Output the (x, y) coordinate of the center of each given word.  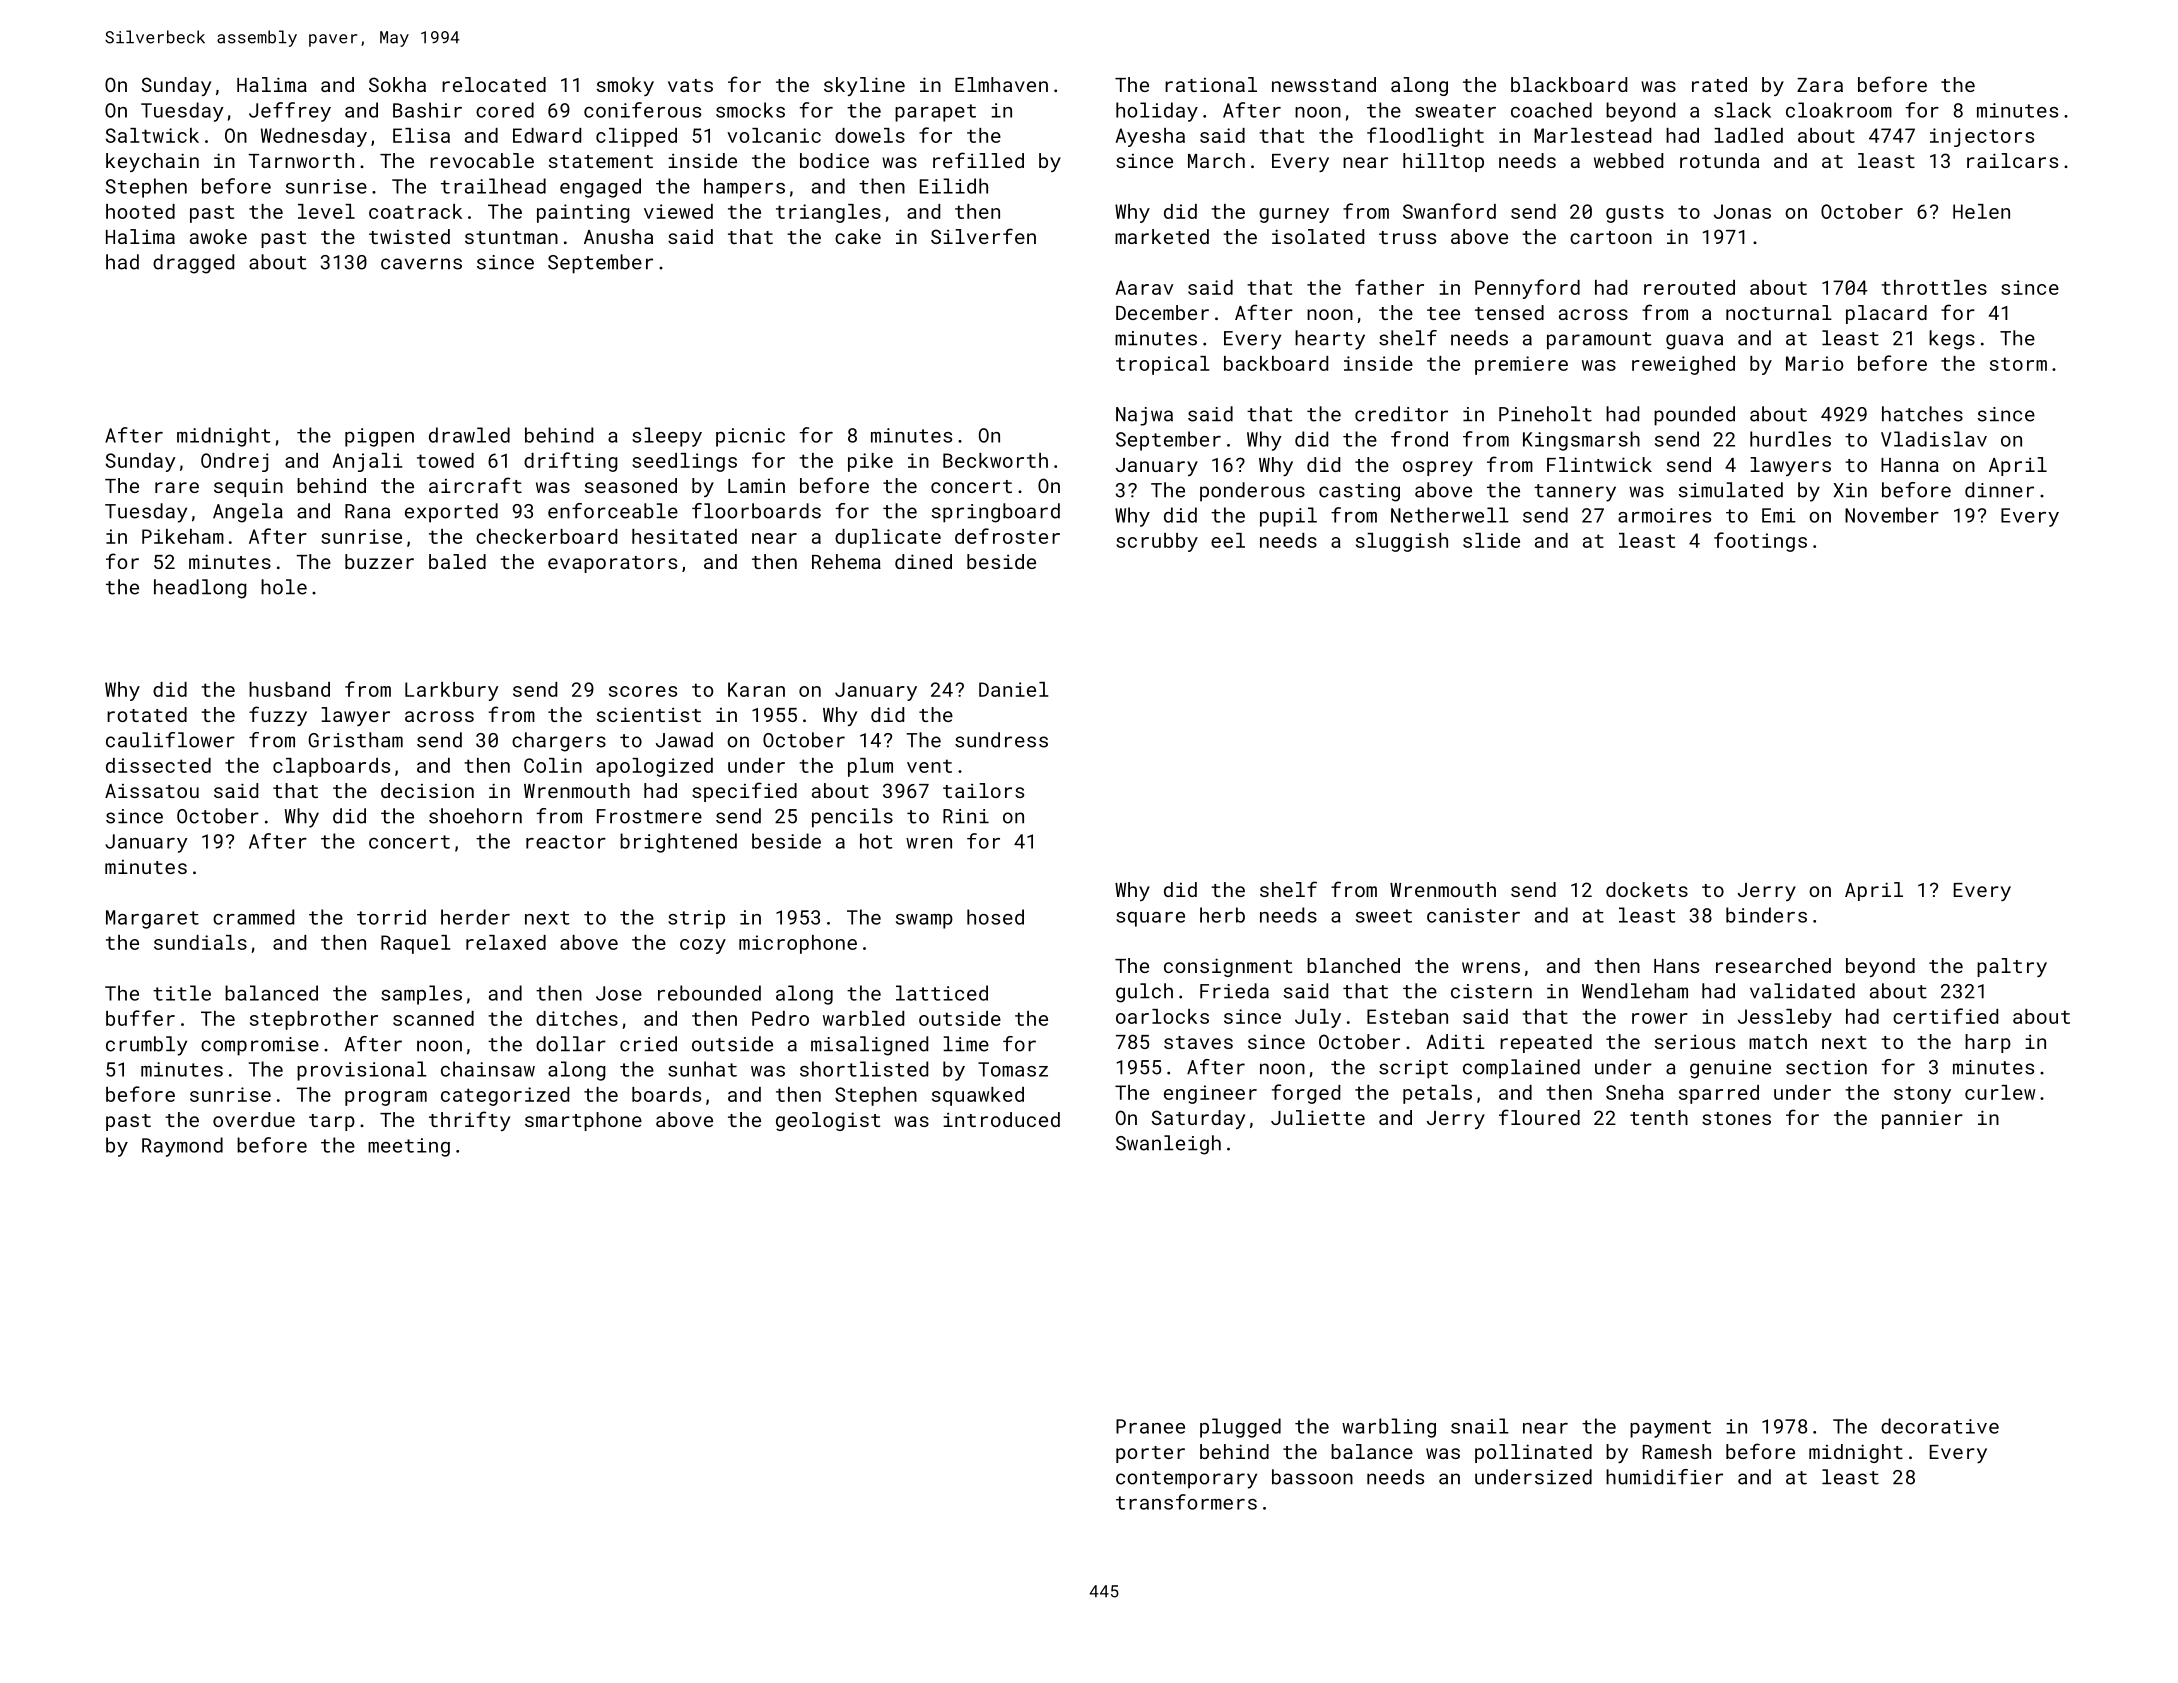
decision (427, 790)
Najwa (1144, 416)
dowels (870, 135)
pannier (1922, 1119)
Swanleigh (1168, 1145)
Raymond (182, 1147)
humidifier (1664, 1477)
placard (1886, 314)
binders (1766, 915)
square (1150, 919)
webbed (1628, 160)
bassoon (1312, 1477)
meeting (409, 1147)
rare (177, 487)
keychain (152, 162)
